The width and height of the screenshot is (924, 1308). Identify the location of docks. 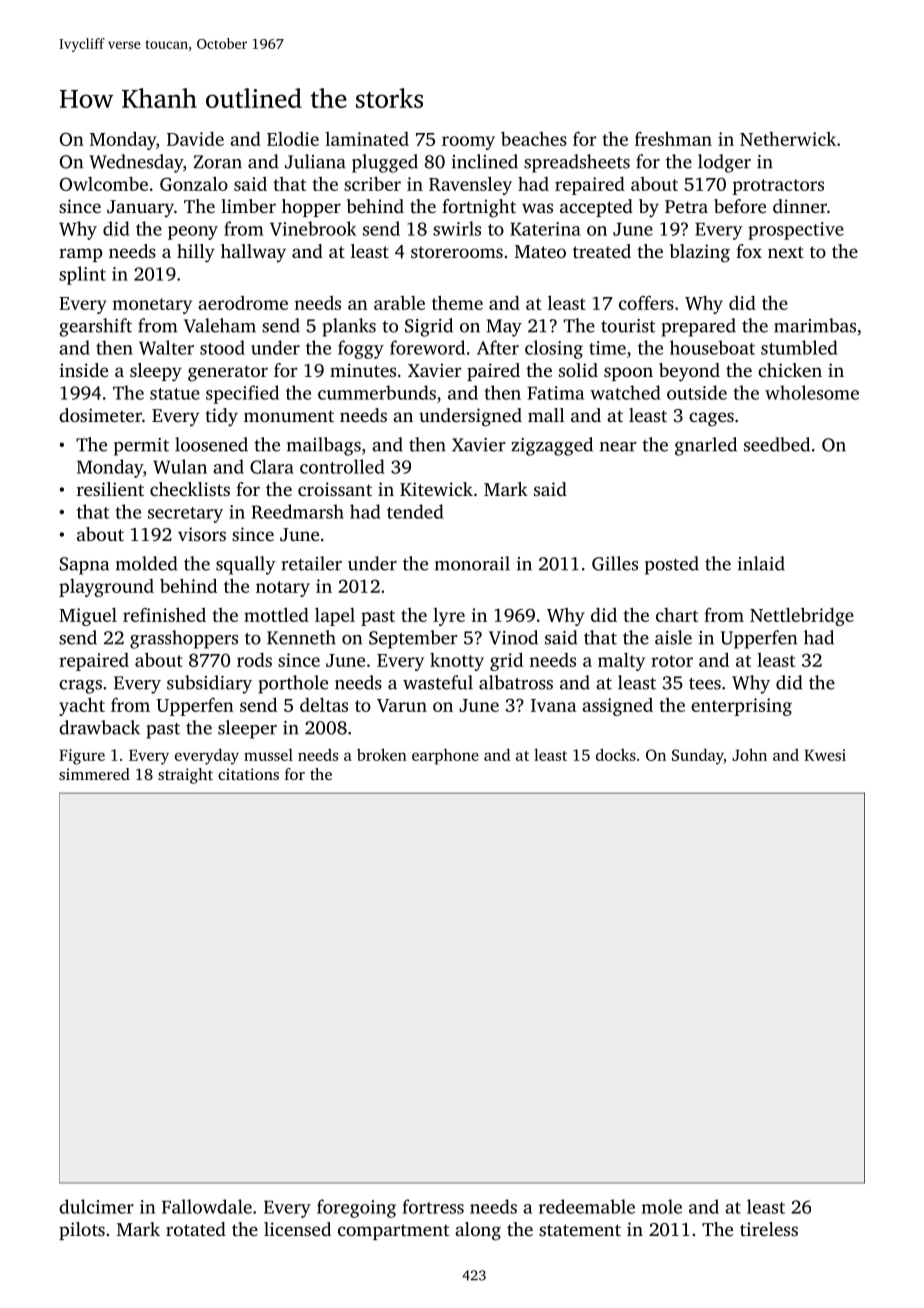
(616, 754).
